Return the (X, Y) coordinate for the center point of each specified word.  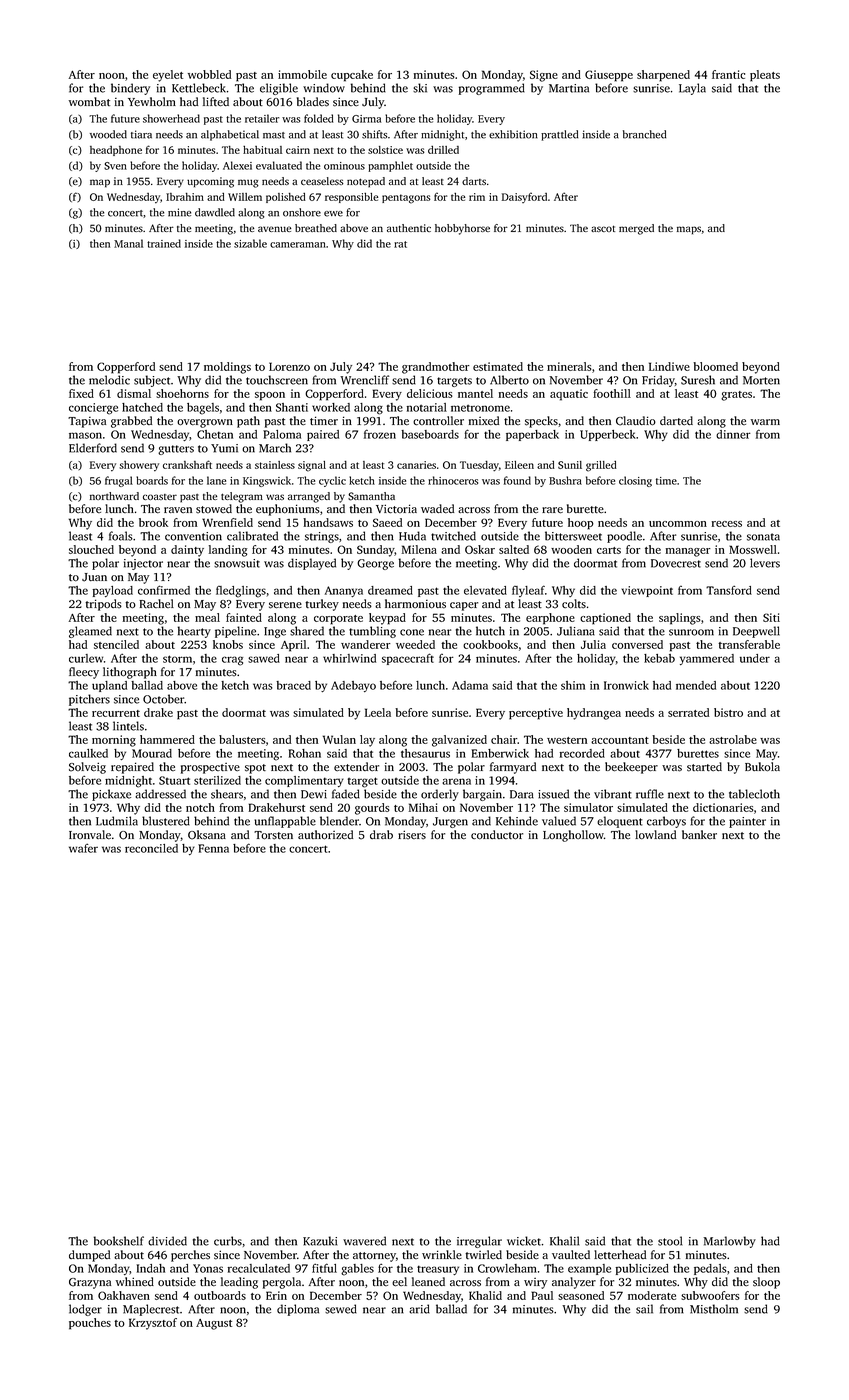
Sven (115, 166)
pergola (282, 1283)
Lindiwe (669, 366)
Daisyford (524, 197)
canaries (416, 465)
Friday (658, 381)
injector (143, 564)
